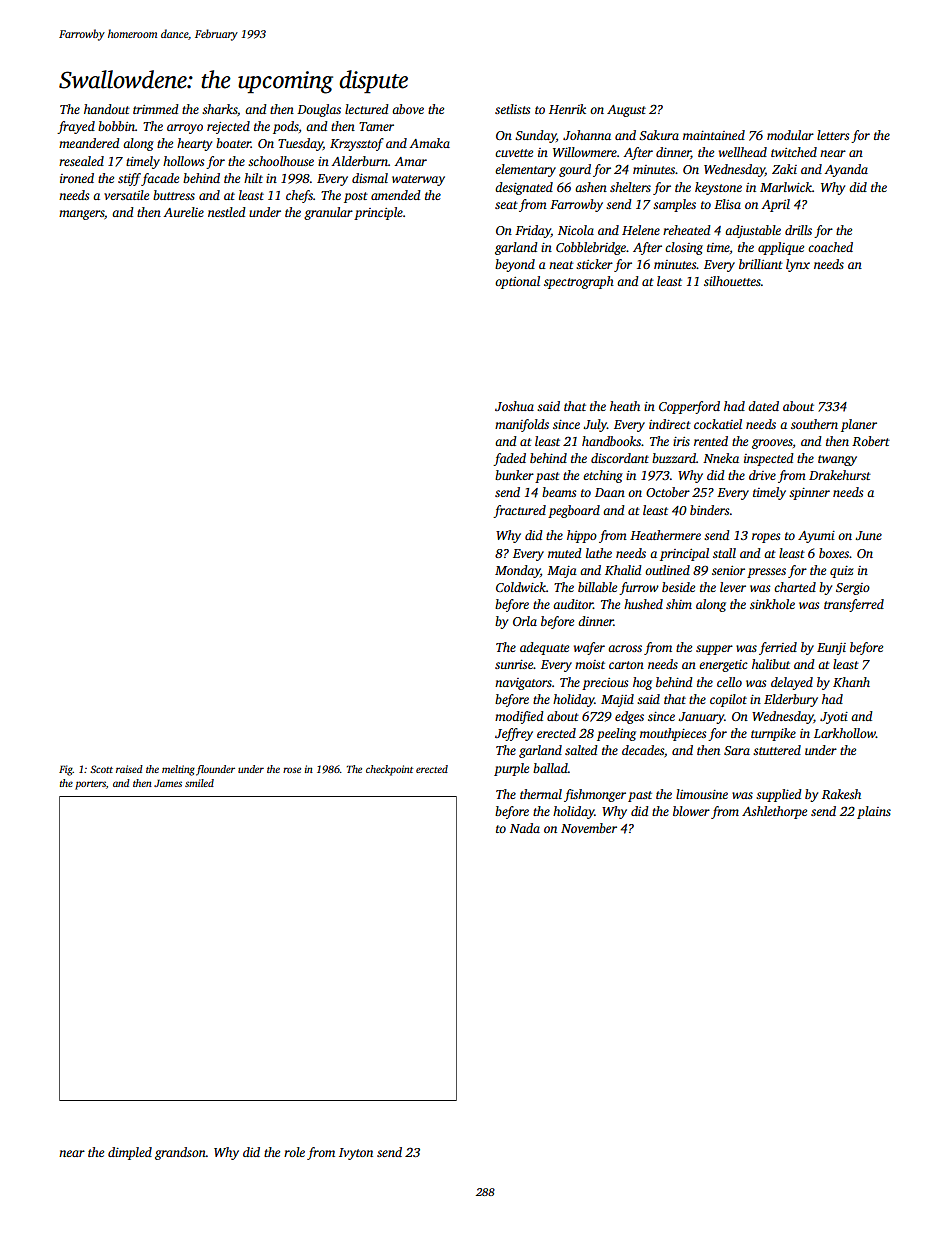 This screenshot has width=952, height=1233. Describe the element at coordinates (567, 109) in the screenshot. I see `Henrik` at that location.
